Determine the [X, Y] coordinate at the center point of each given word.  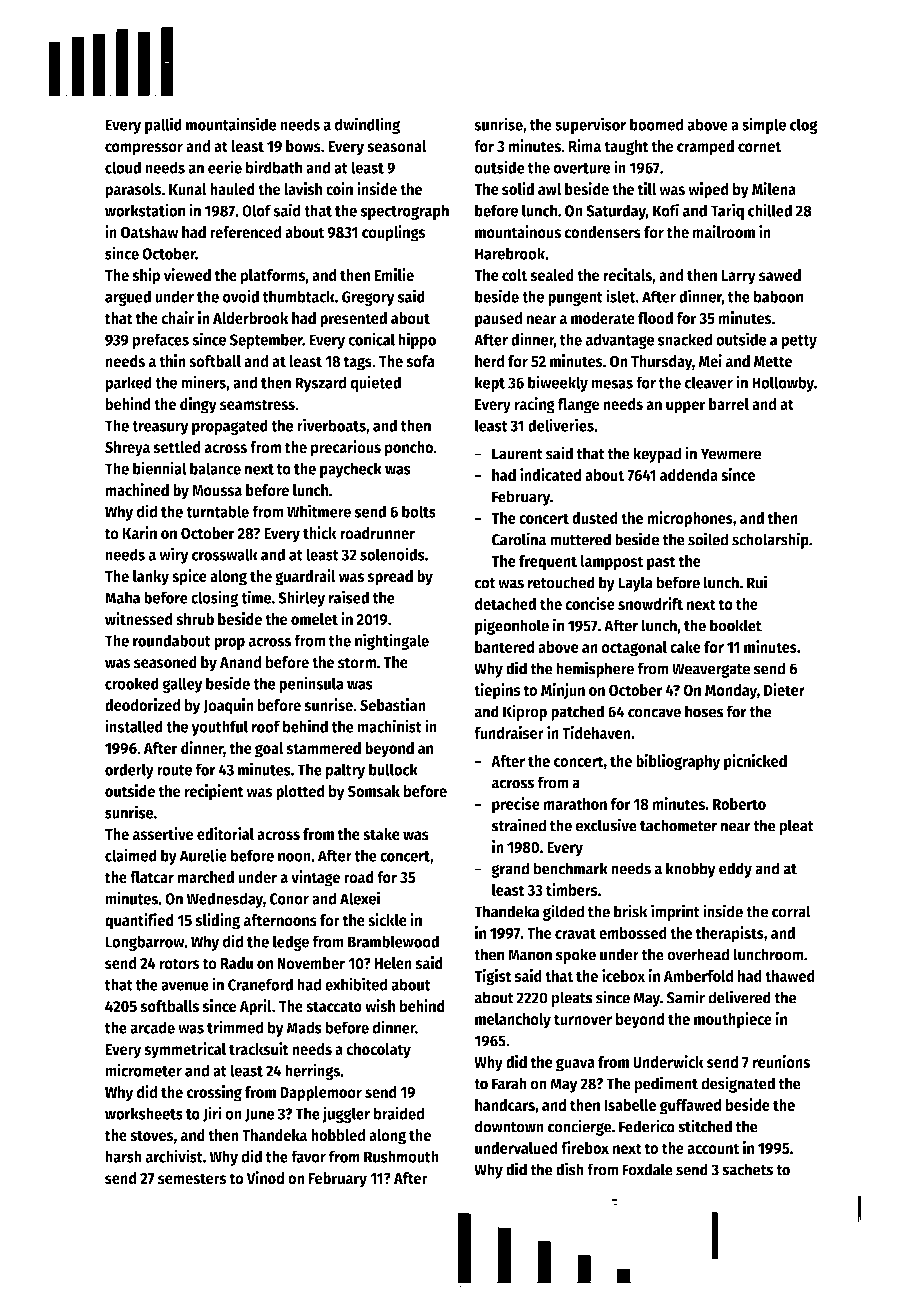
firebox [585, 1147]
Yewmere [730, 454]
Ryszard [321, 384]
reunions [781, 1061]
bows [303, 146]
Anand [241, 662]
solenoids [392, 554]
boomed [657, 124]
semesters [192, 1179]
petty [799, 342]
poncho [409, 449]
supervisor [590, 125]
